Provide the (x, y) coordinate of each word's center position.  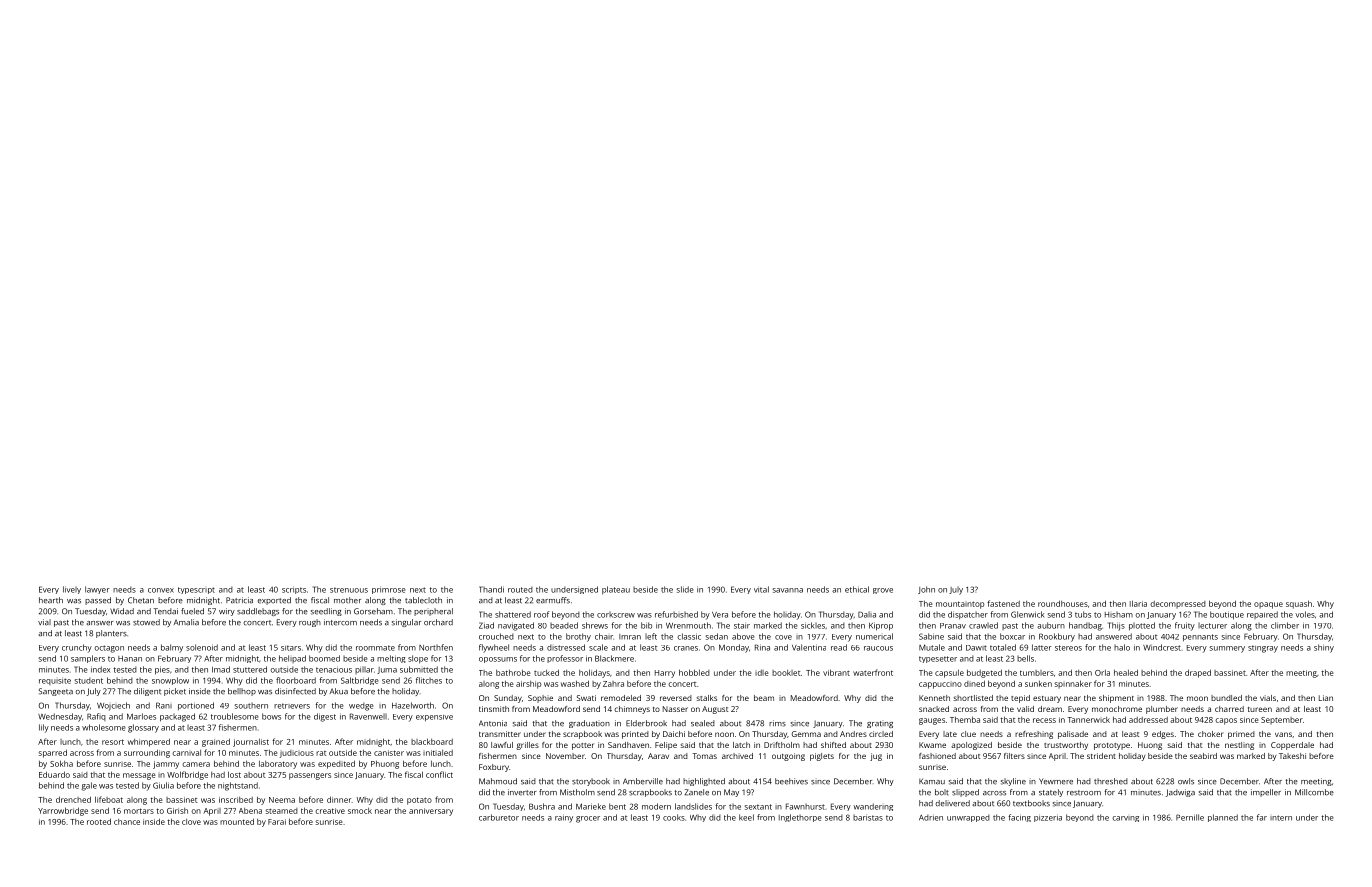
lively (72, 590)
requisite (55, 681)
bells (1025, 658)
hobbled (694, 672)
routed (520, 589)
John (926, 590)
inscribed (236, 800)
